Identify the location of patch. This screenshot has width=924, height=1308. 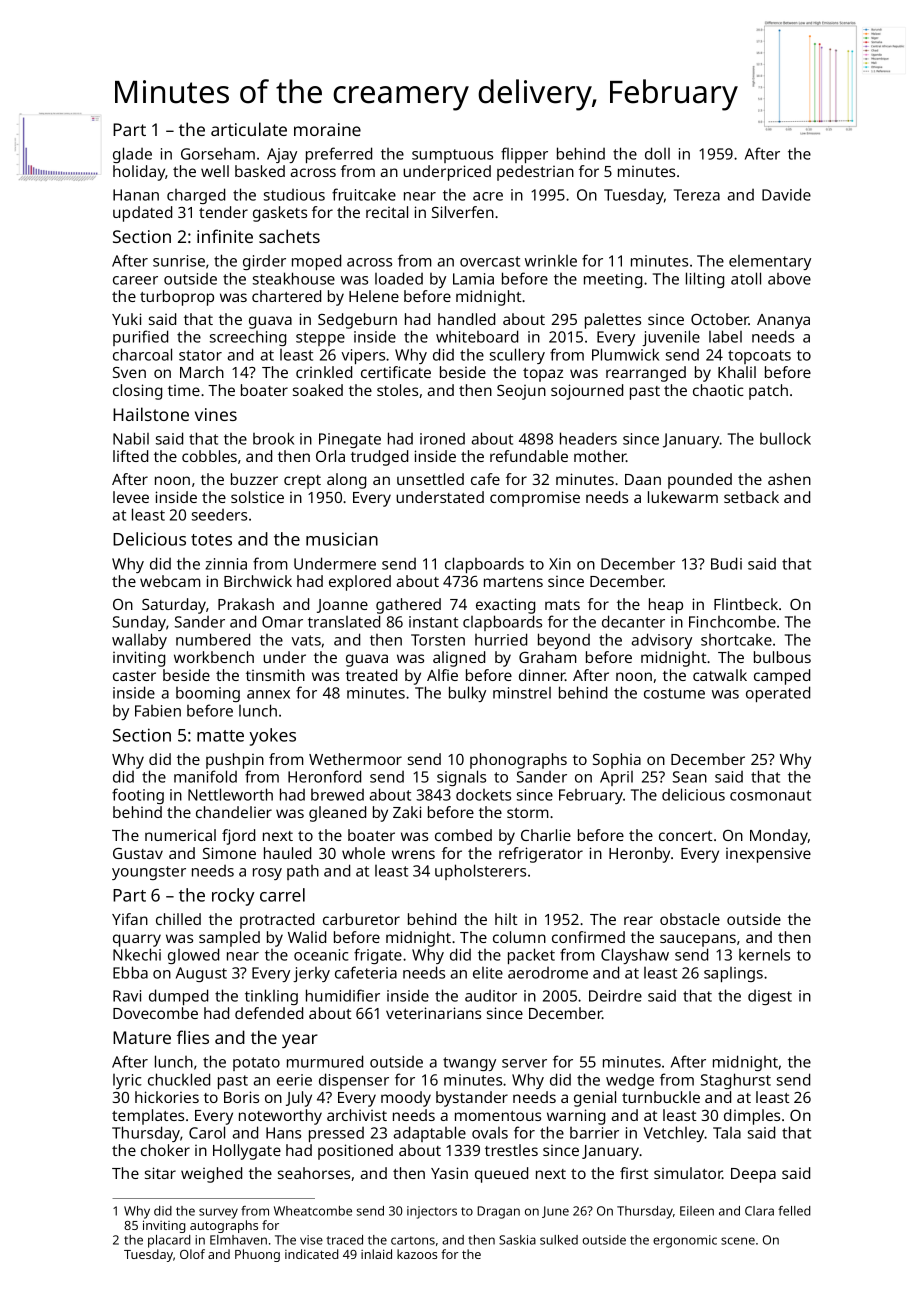
(768, 392).
